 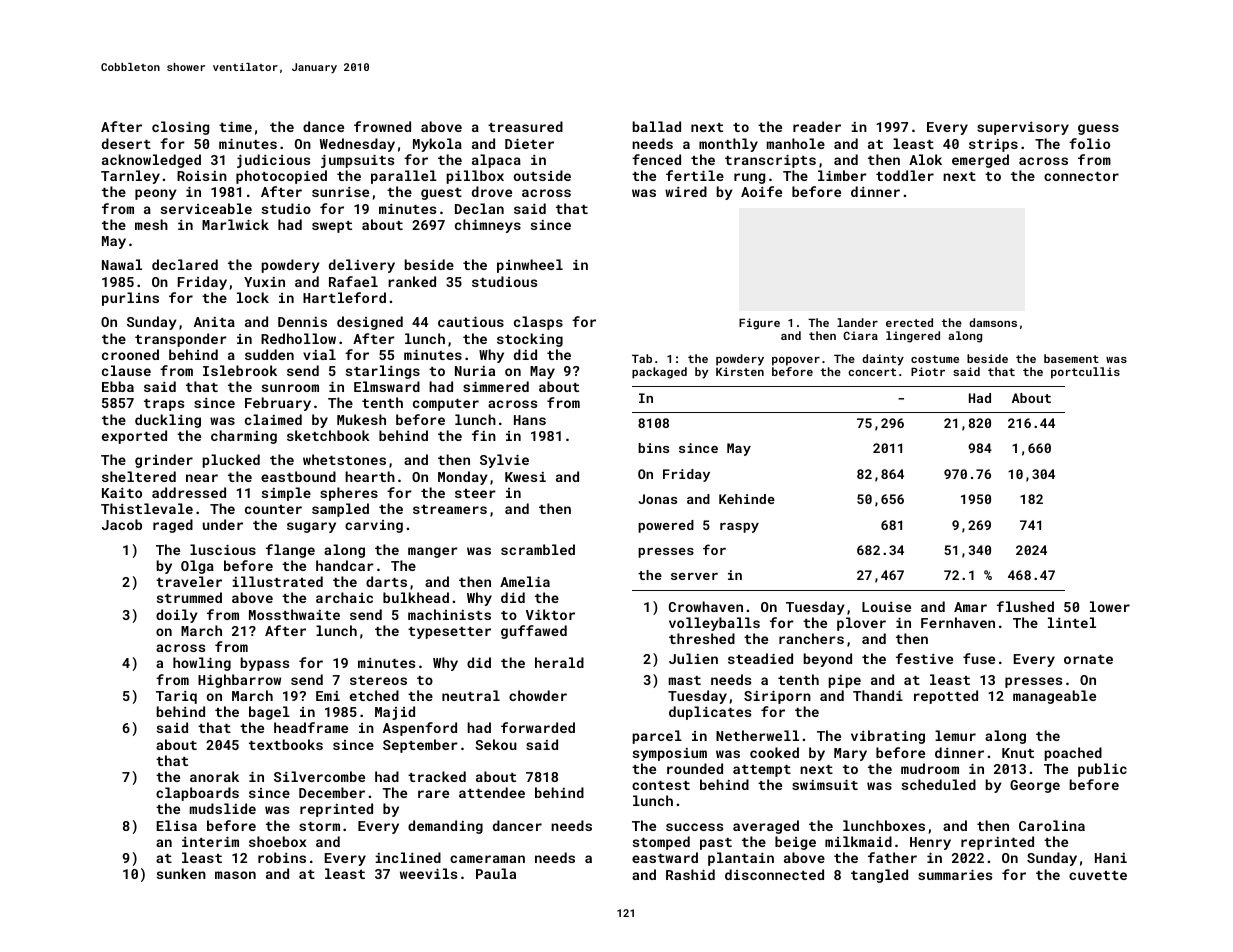 I want to click on reader, so click(x=817, y=126).
